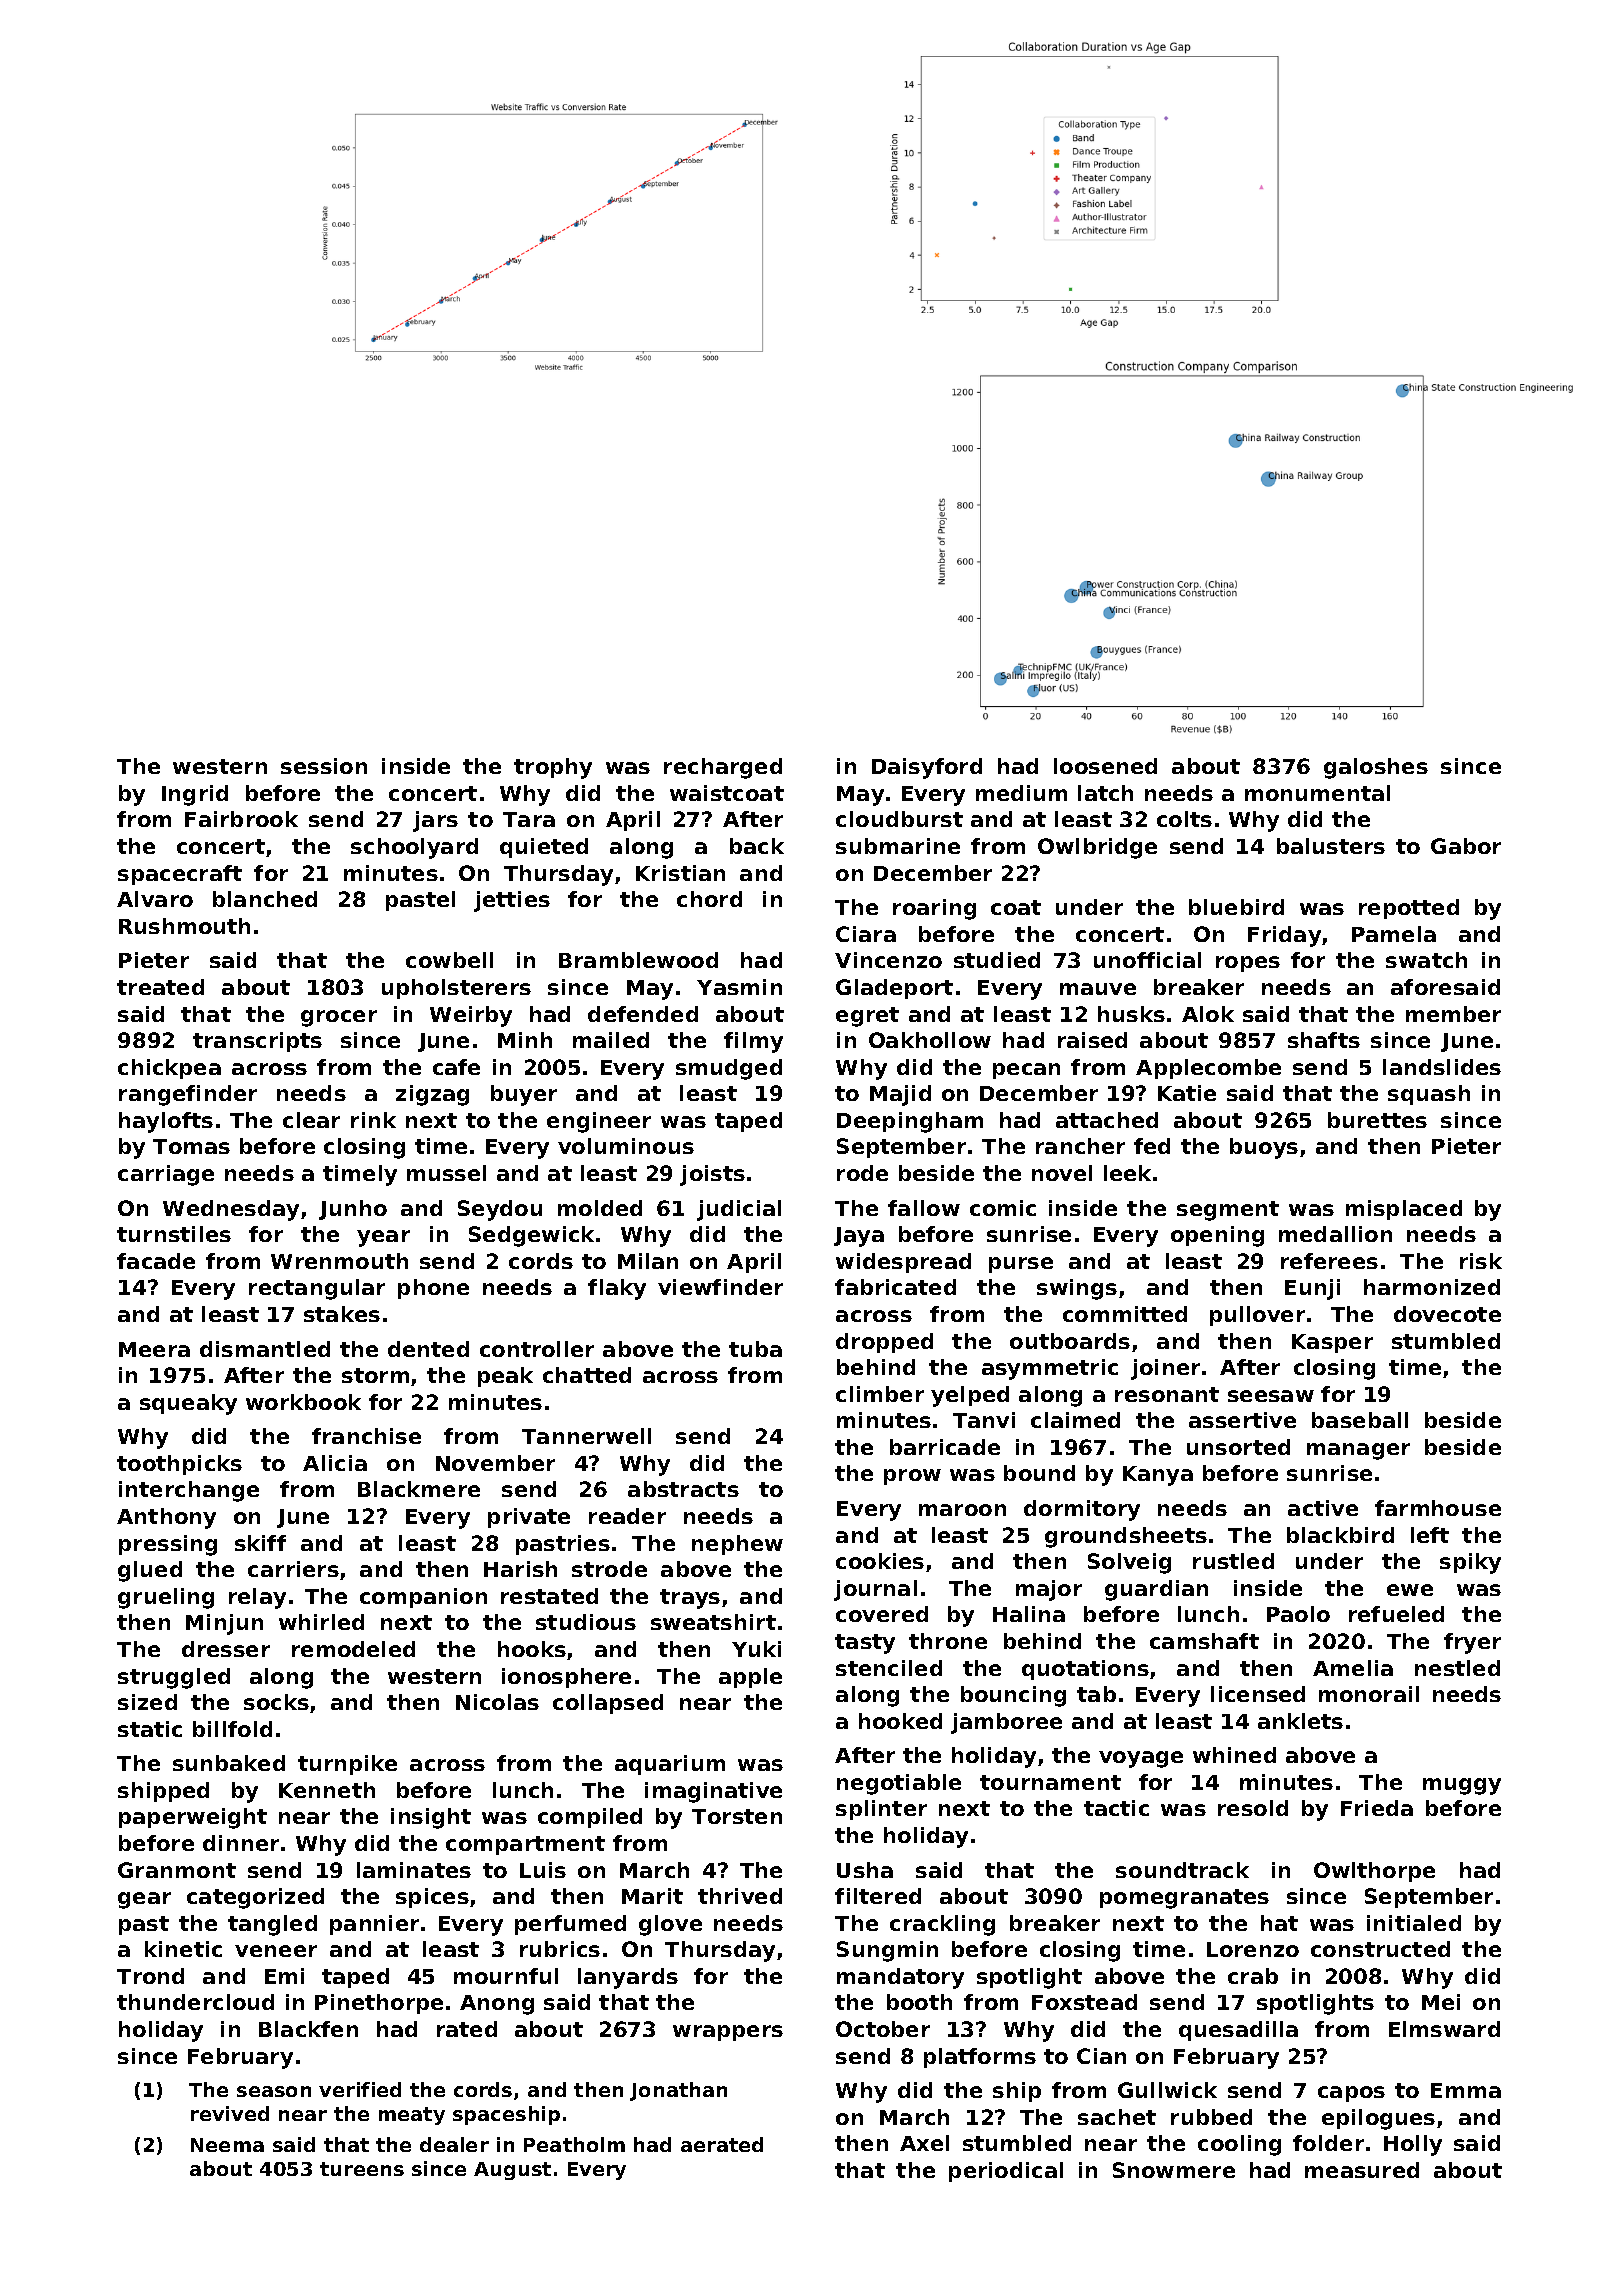  I want to click on loosened, so click(1105, 766).
